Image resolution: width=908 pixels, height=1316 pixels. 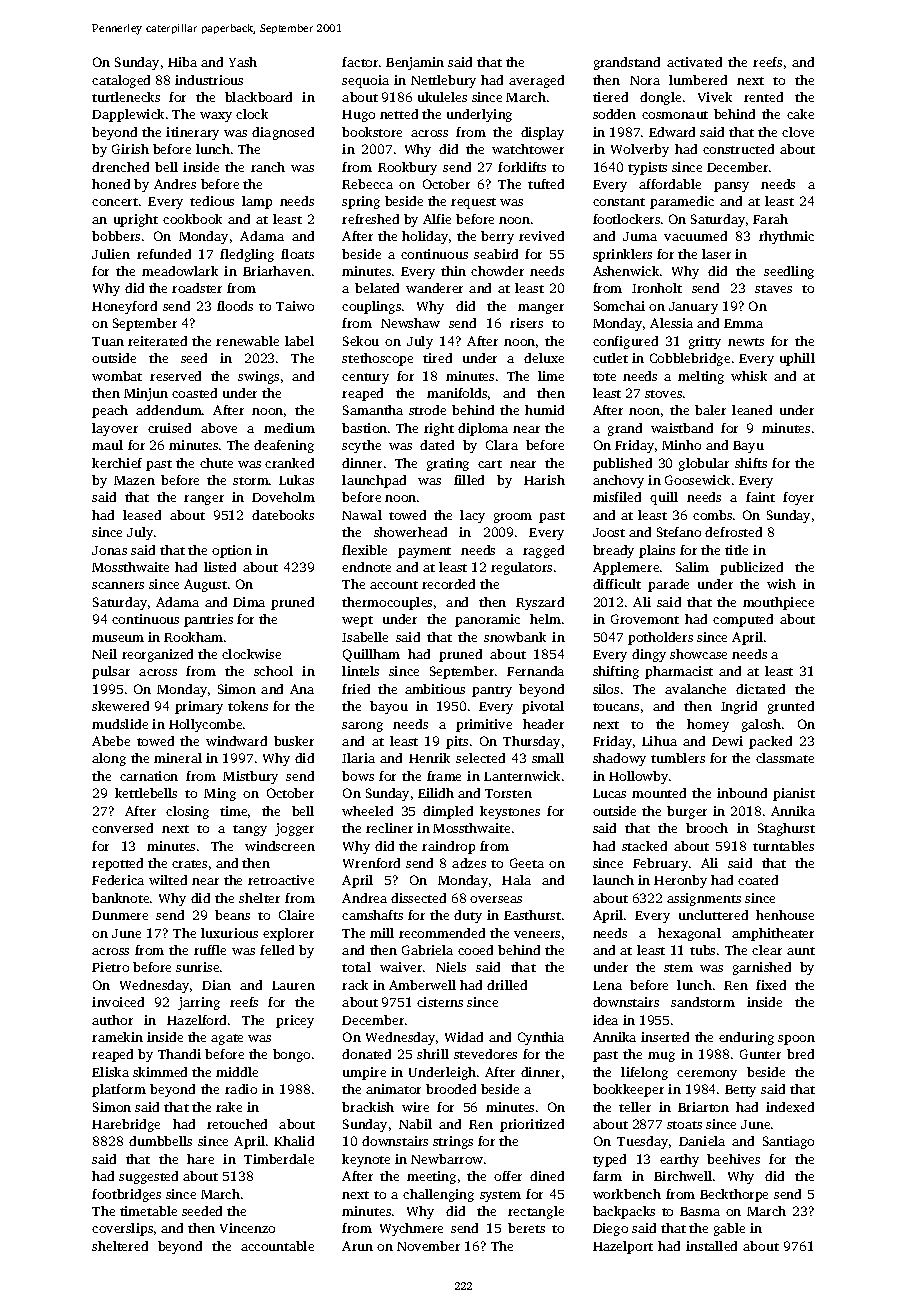 What do you see at coordinates (401, 967) in the document?
I see `waiver` at bounding box center [401, 967].
